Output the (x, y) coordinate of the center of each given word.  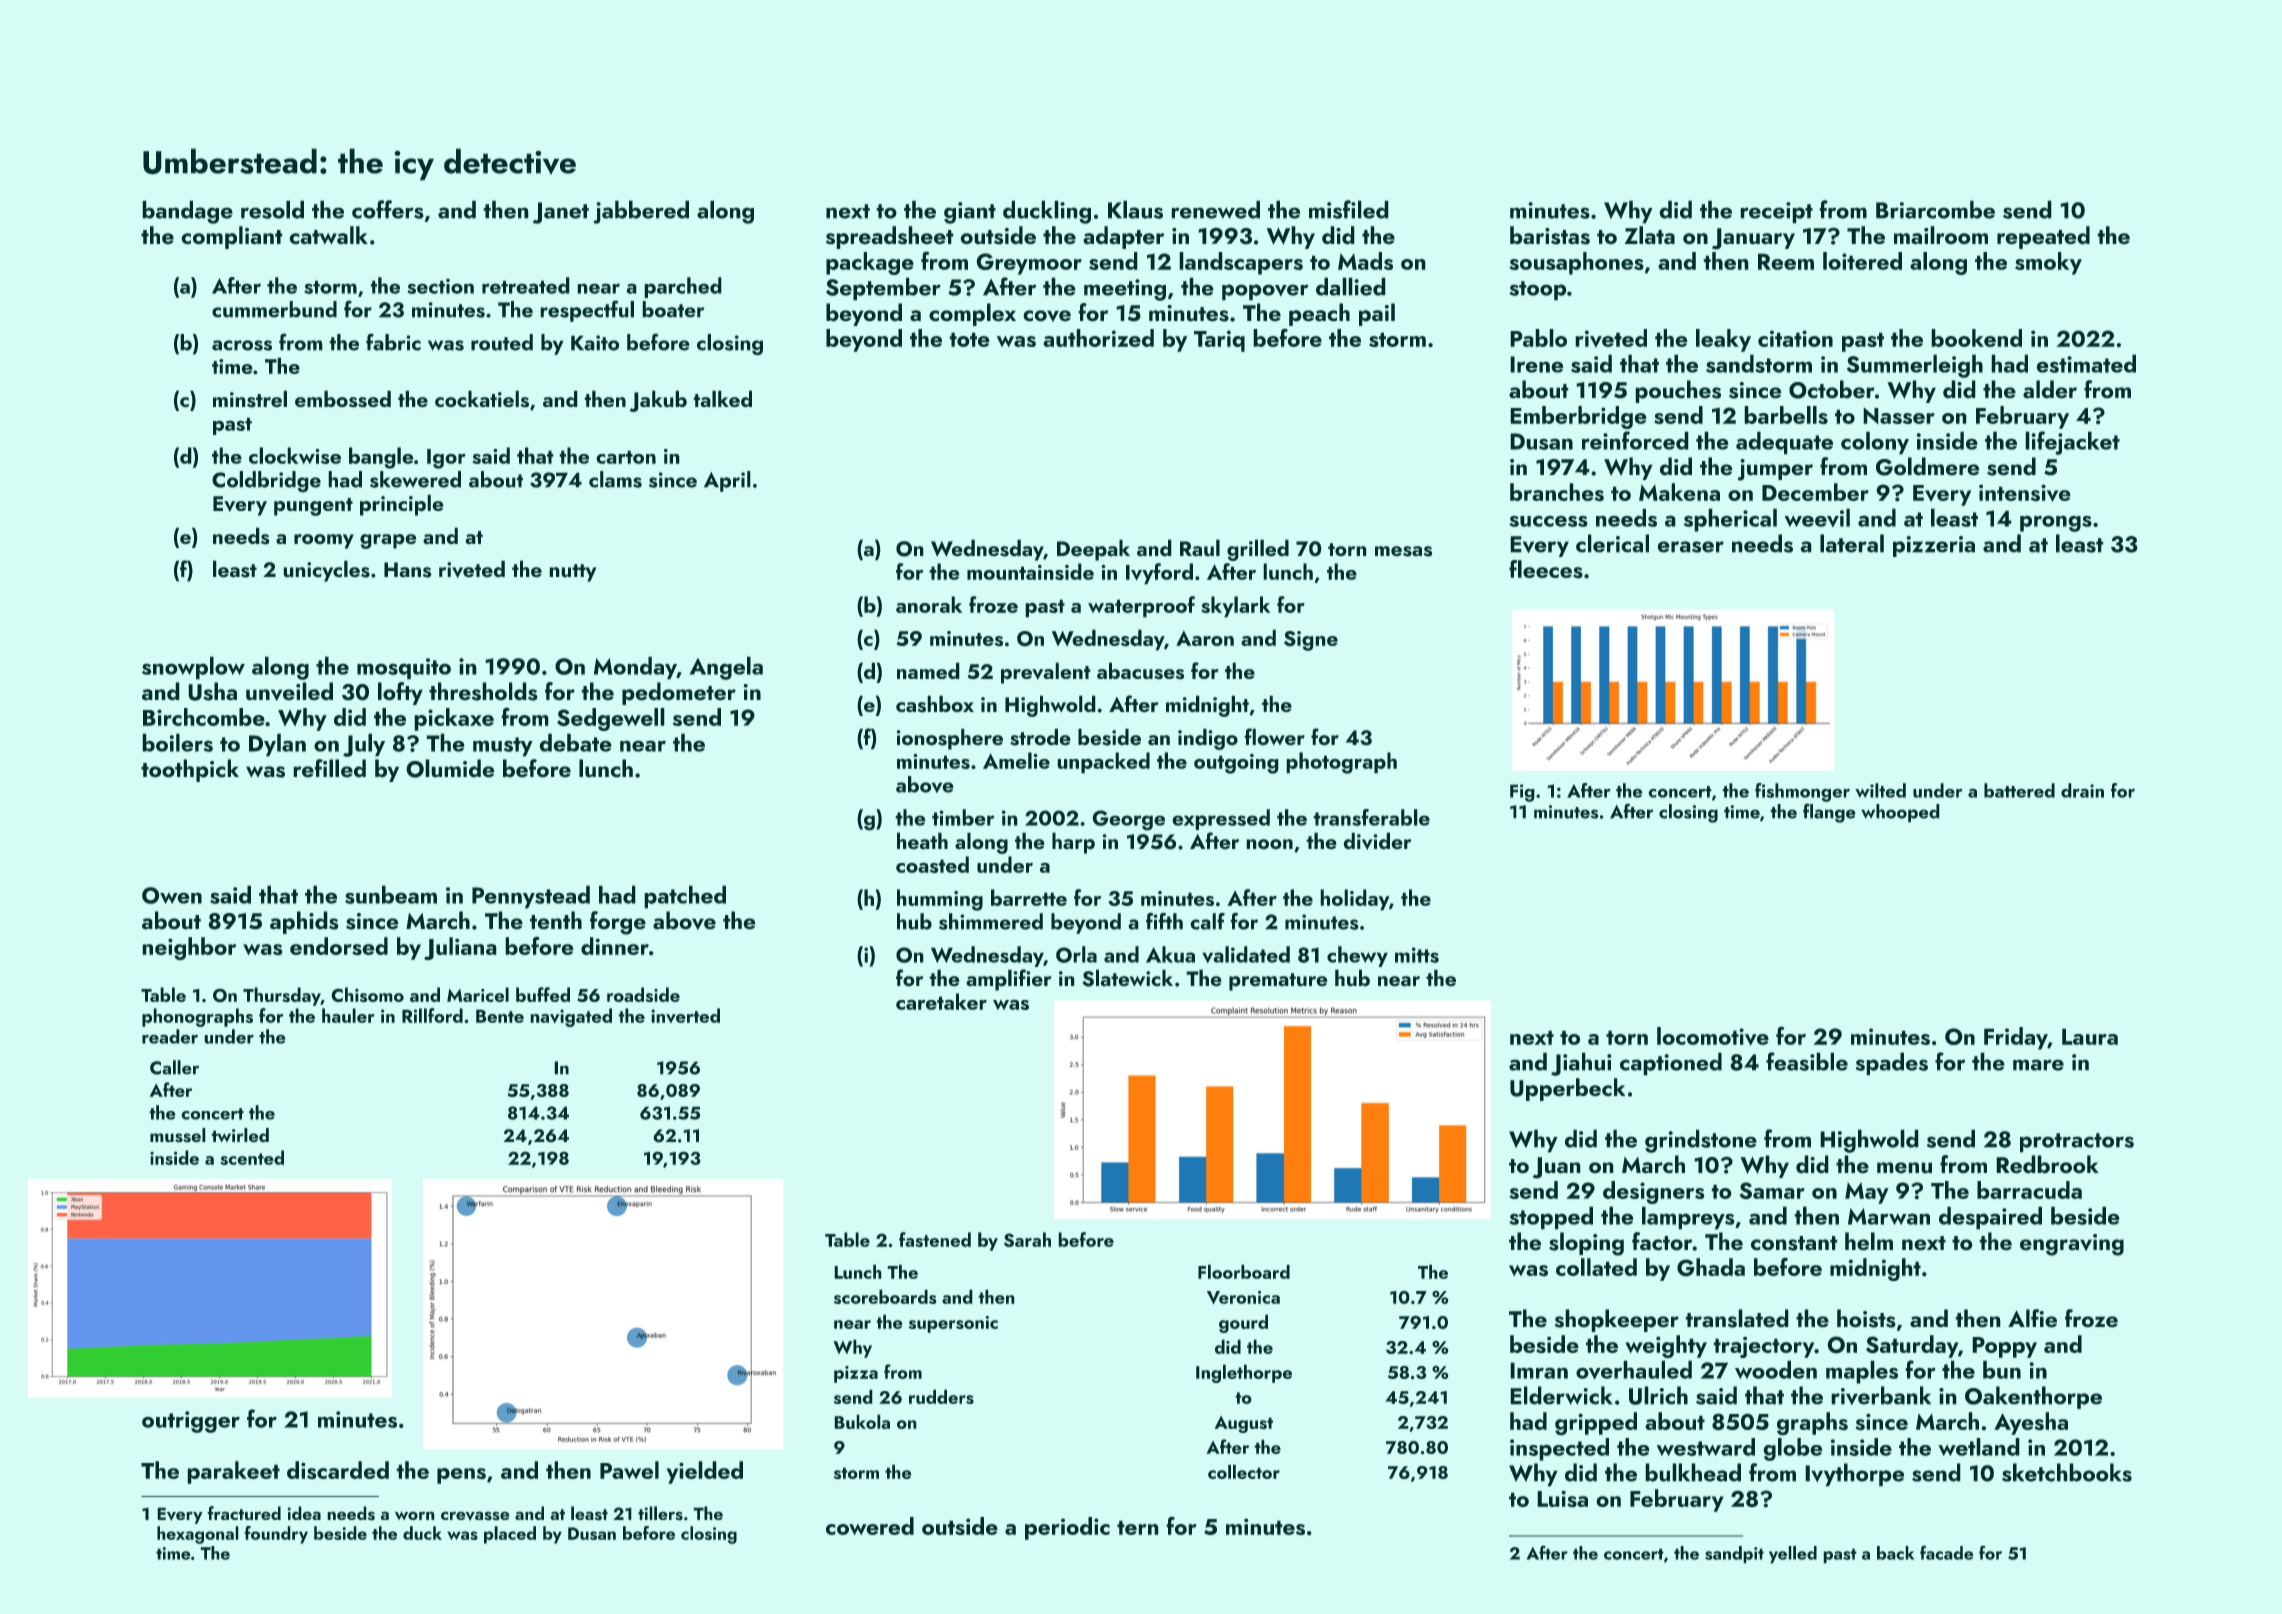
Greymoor (1029, 264)
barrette (1029, 897)
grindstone (1701, 1141)
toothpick (190, 770)
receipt (1776, 213)
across (242, 345)
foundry (276, 1535)
